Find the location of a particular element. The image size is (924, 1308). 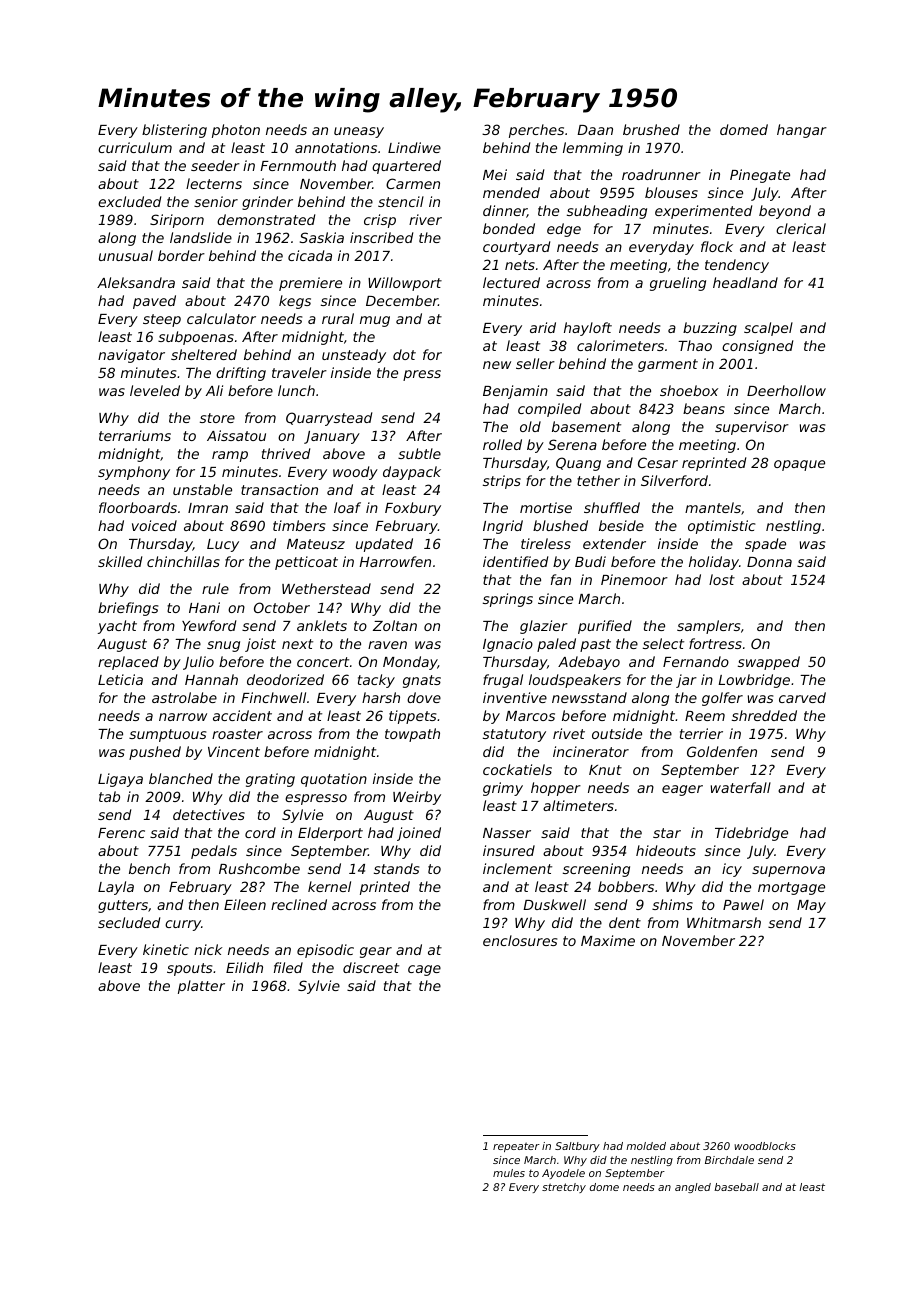

Zoltan is located at coordinates (395, 625).
